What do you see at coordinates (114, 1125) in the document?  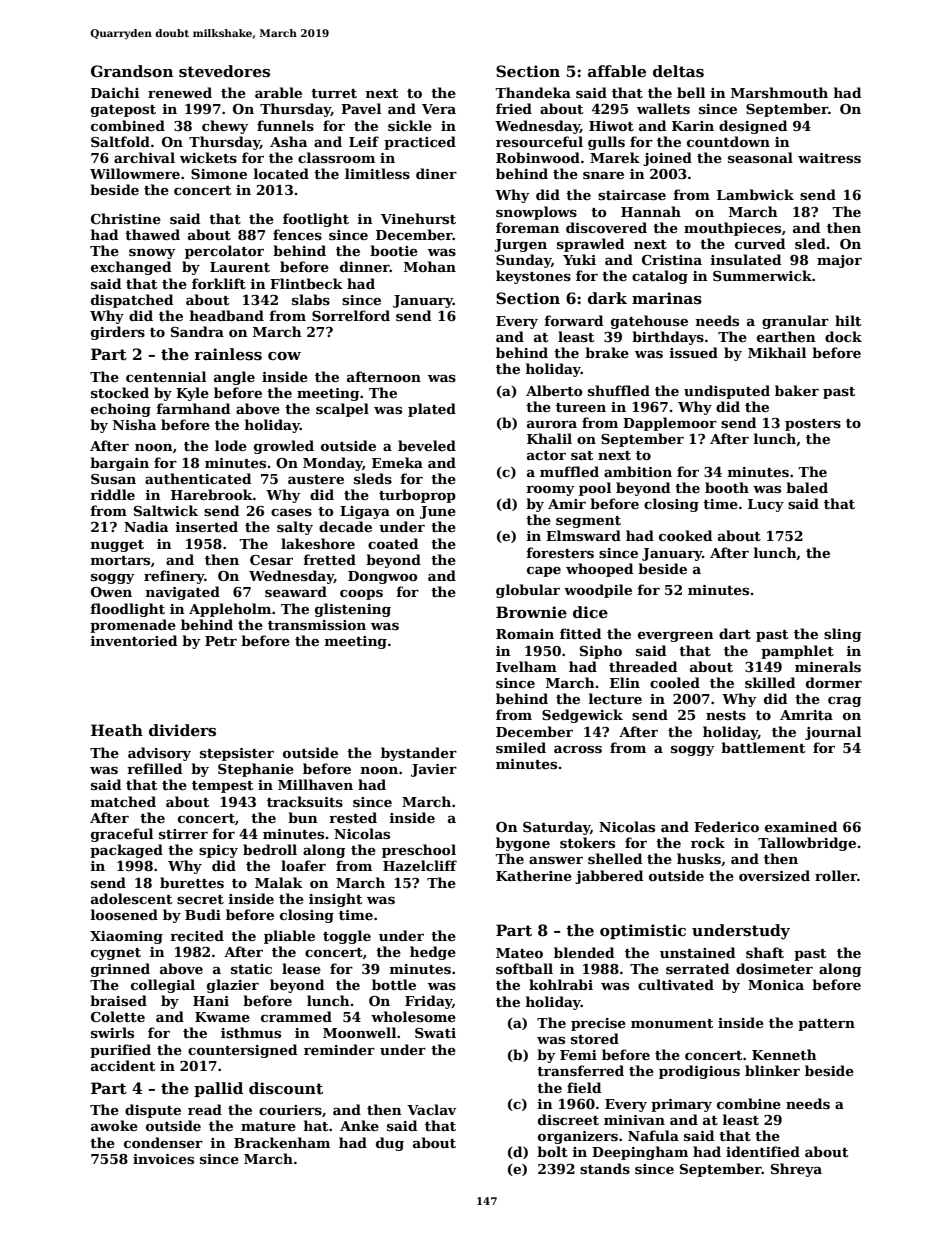 I see `awoke` at bounding box center [114, 1125].
